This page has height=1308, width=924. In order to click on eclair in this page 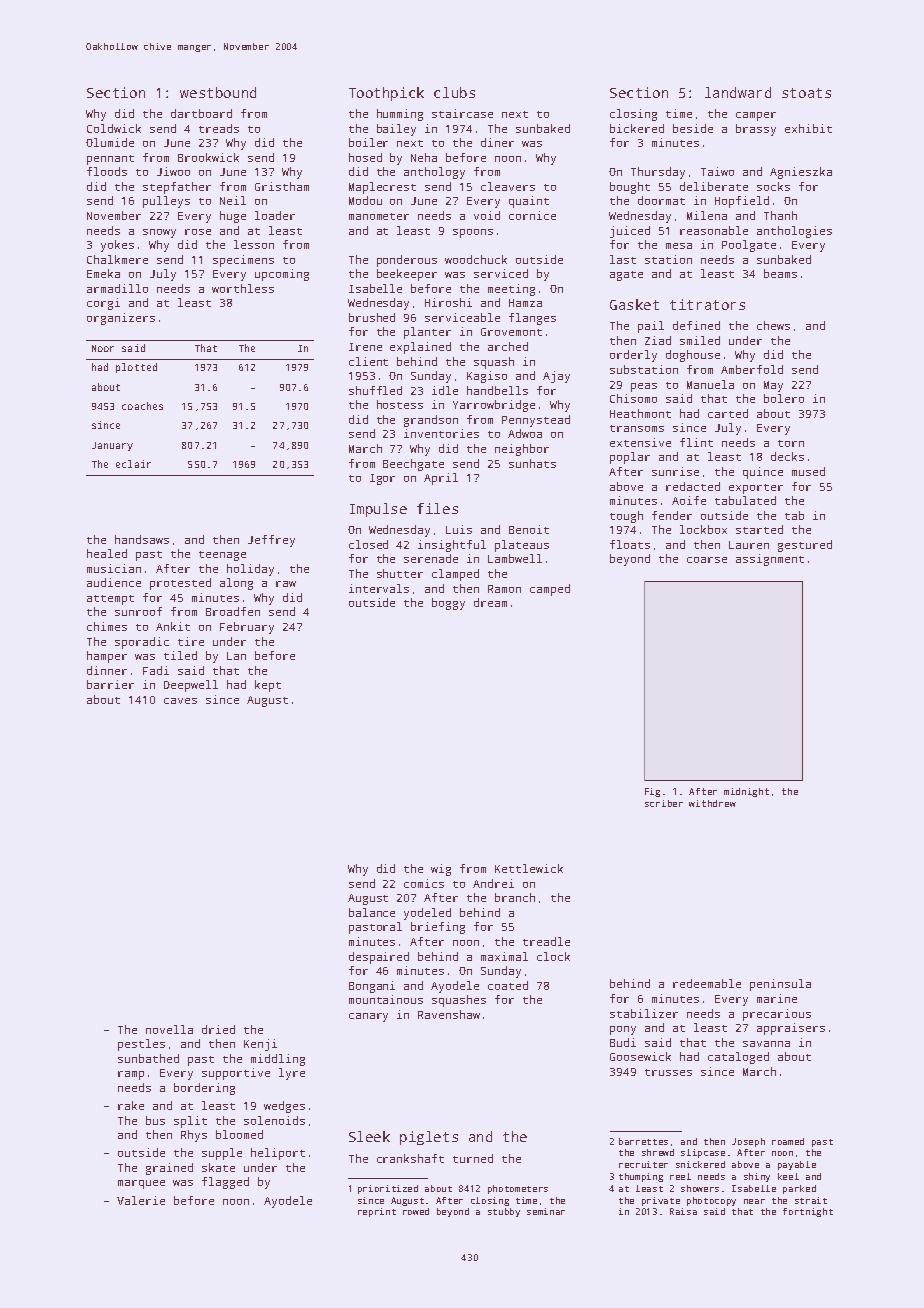, I will do `click(133, 464)`.
